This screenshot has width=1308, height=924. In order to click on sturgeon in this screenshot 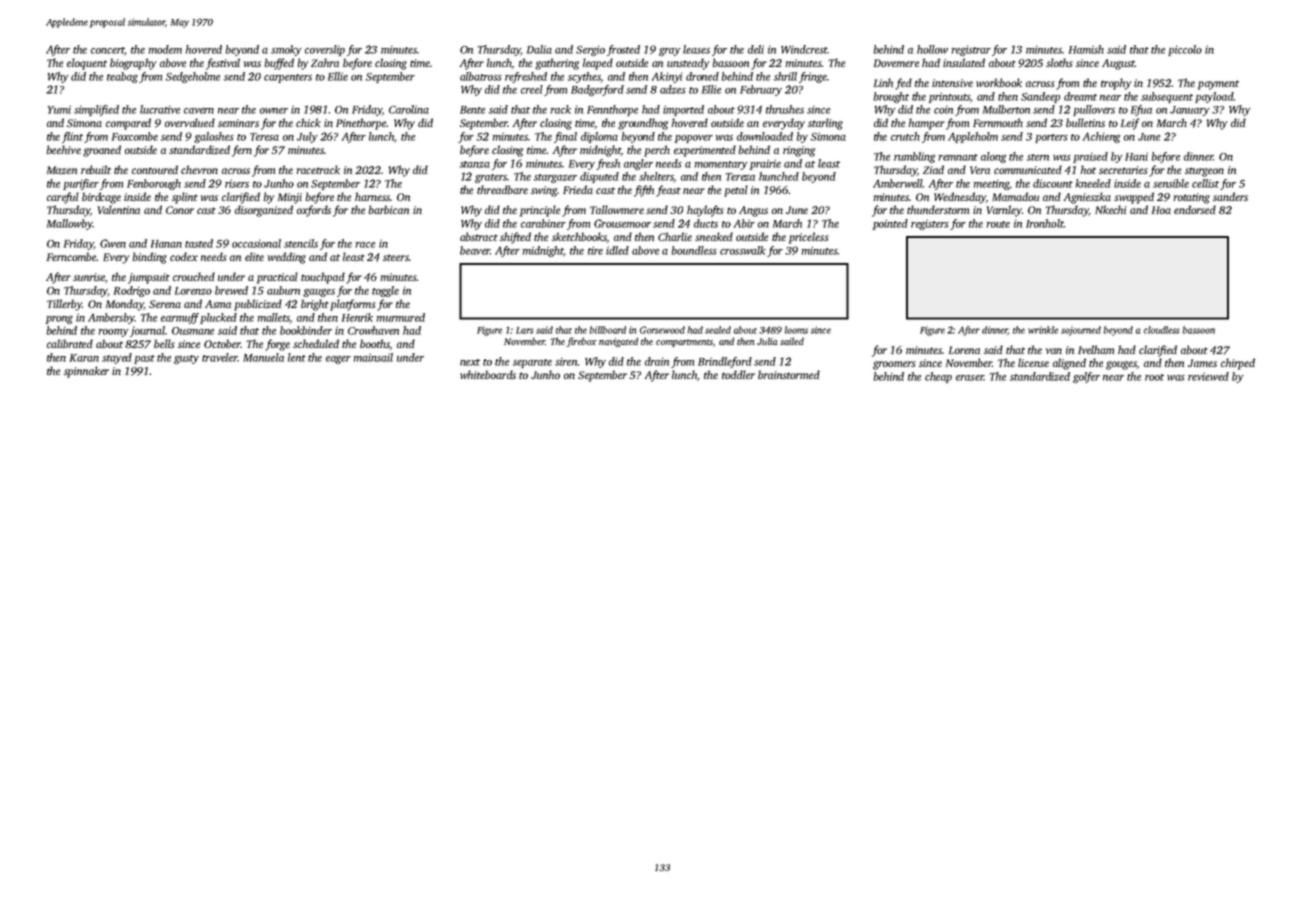, I will do `click(1204, 172)`.
